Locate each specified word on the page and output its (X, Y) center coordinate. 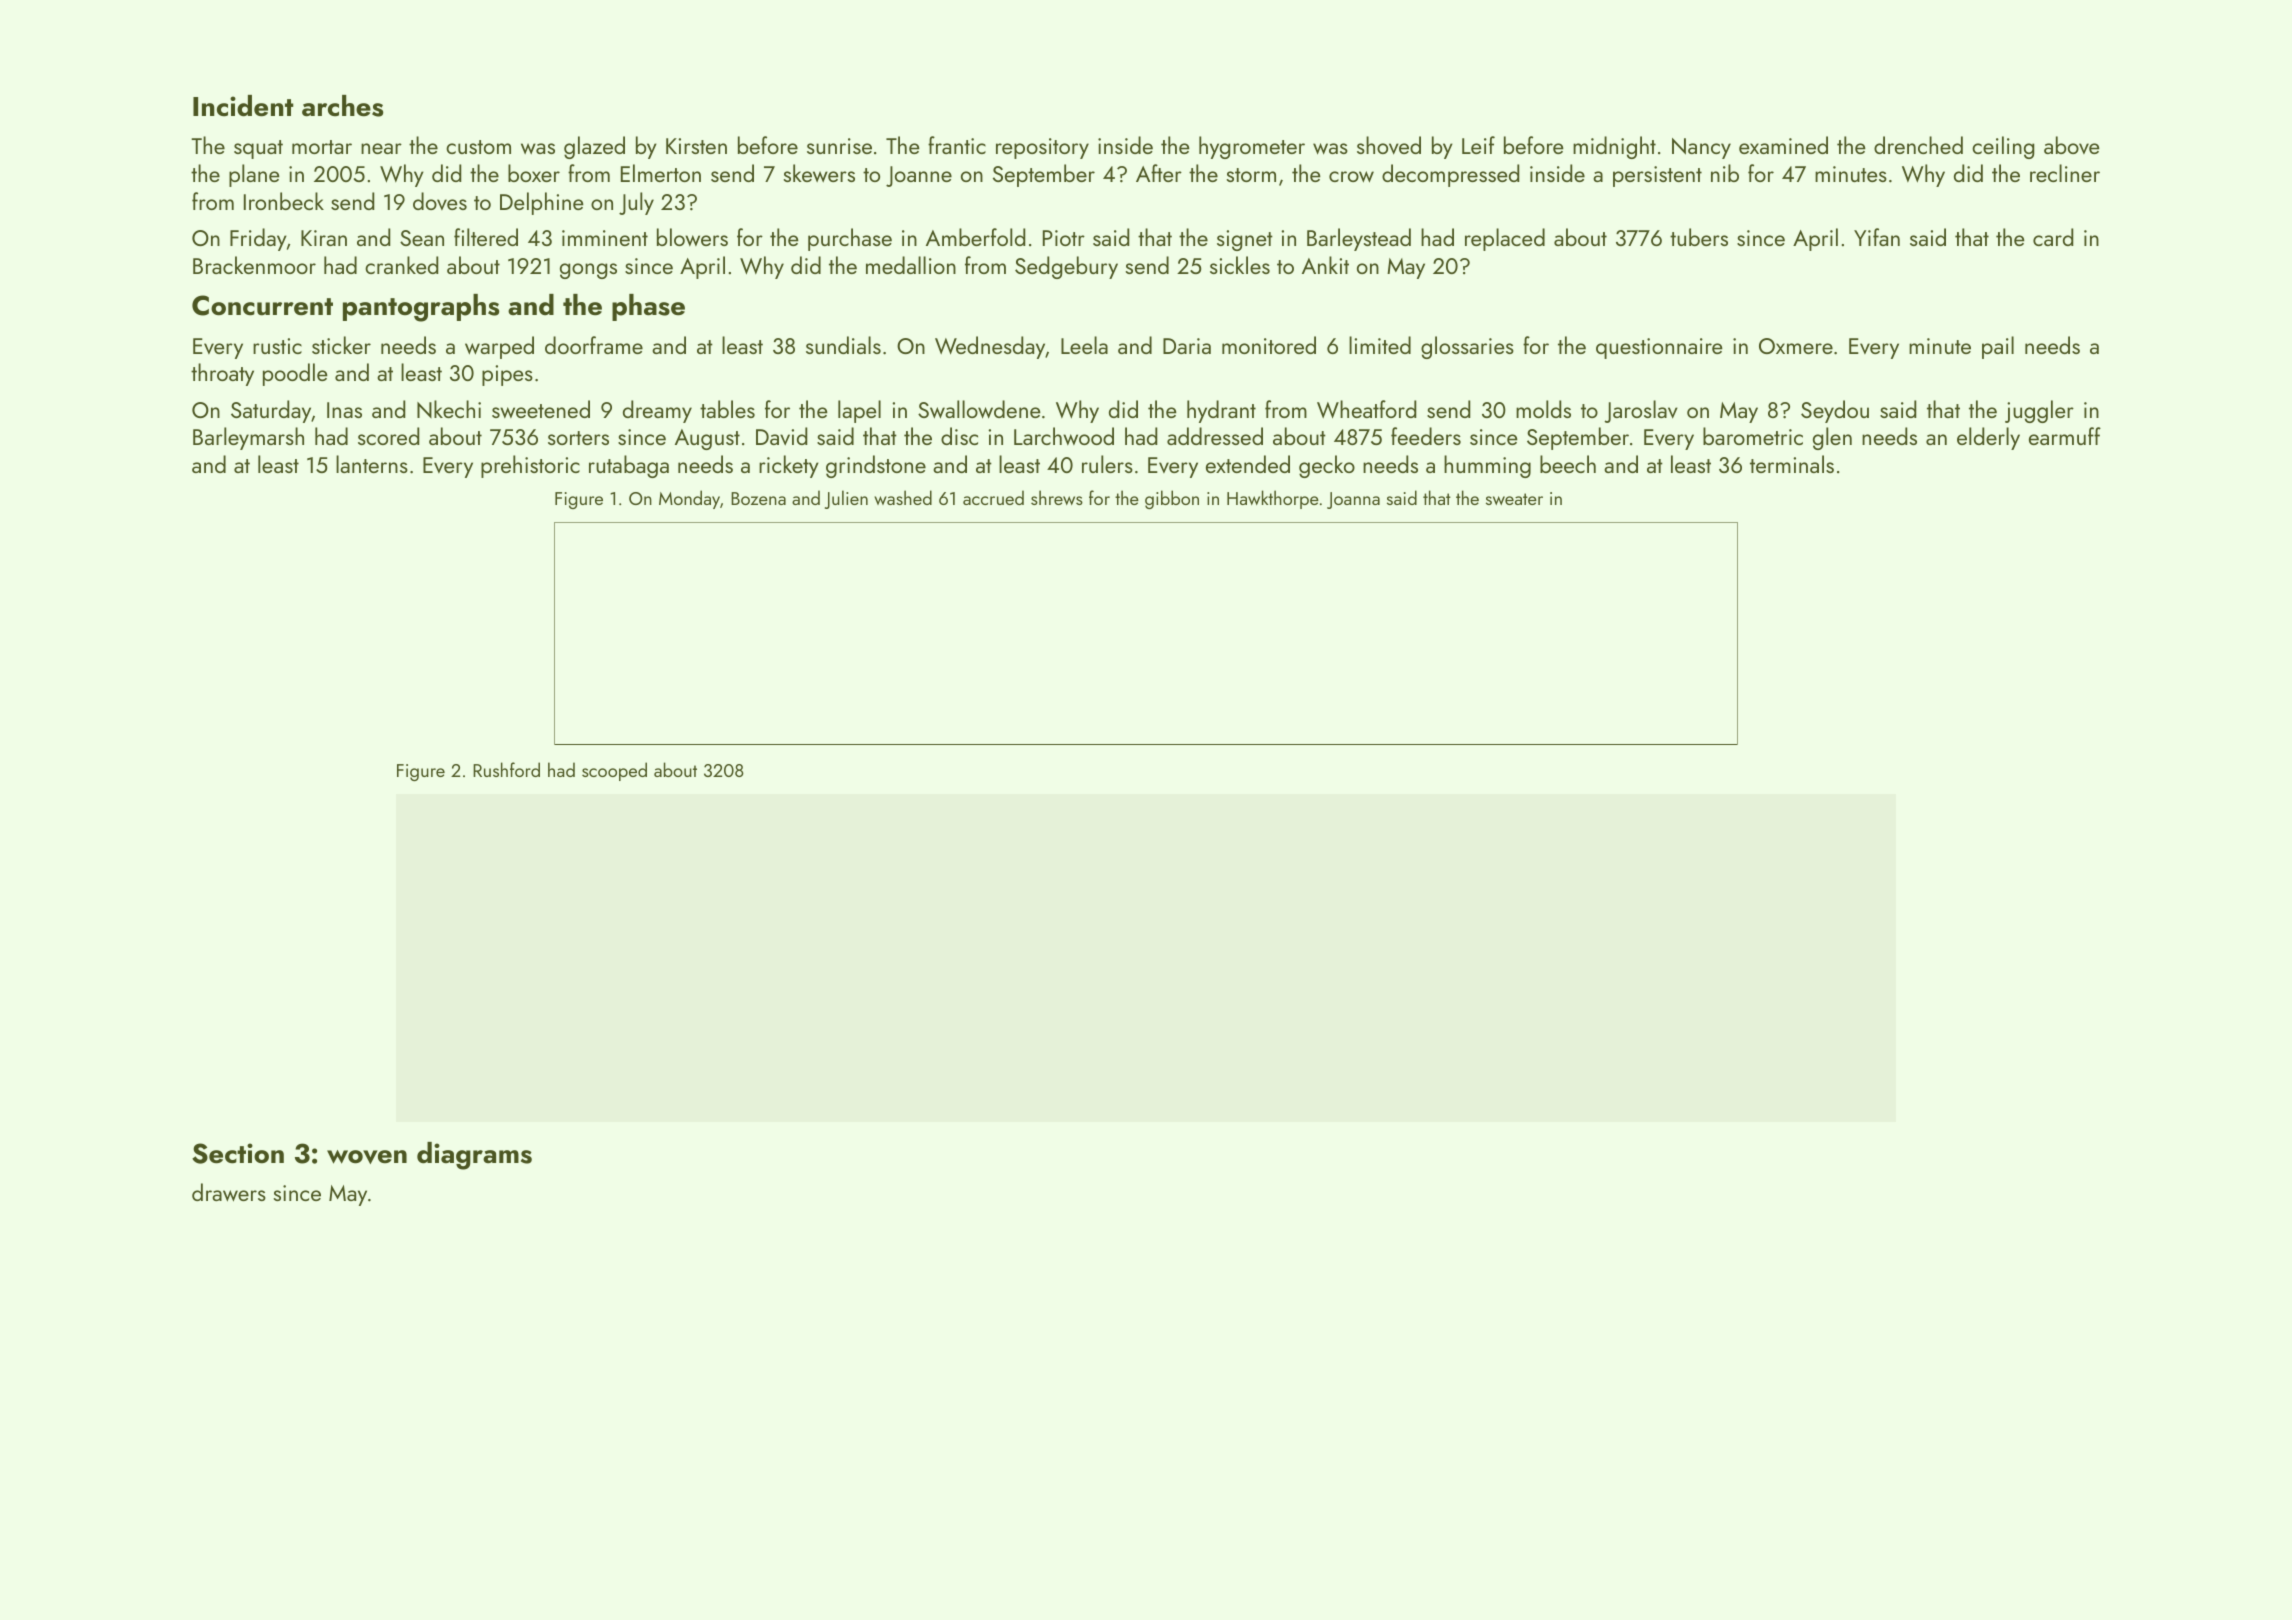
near (381, 148)
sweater (1514, 499)
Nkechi (449, 409)
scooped (614, 771)
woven (367, 1157)
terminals (1792, 464)
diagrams (474, 1156)
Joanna (1353, 500)
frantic (957, 145)
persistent (1657, 176)
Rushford (506, 769)
